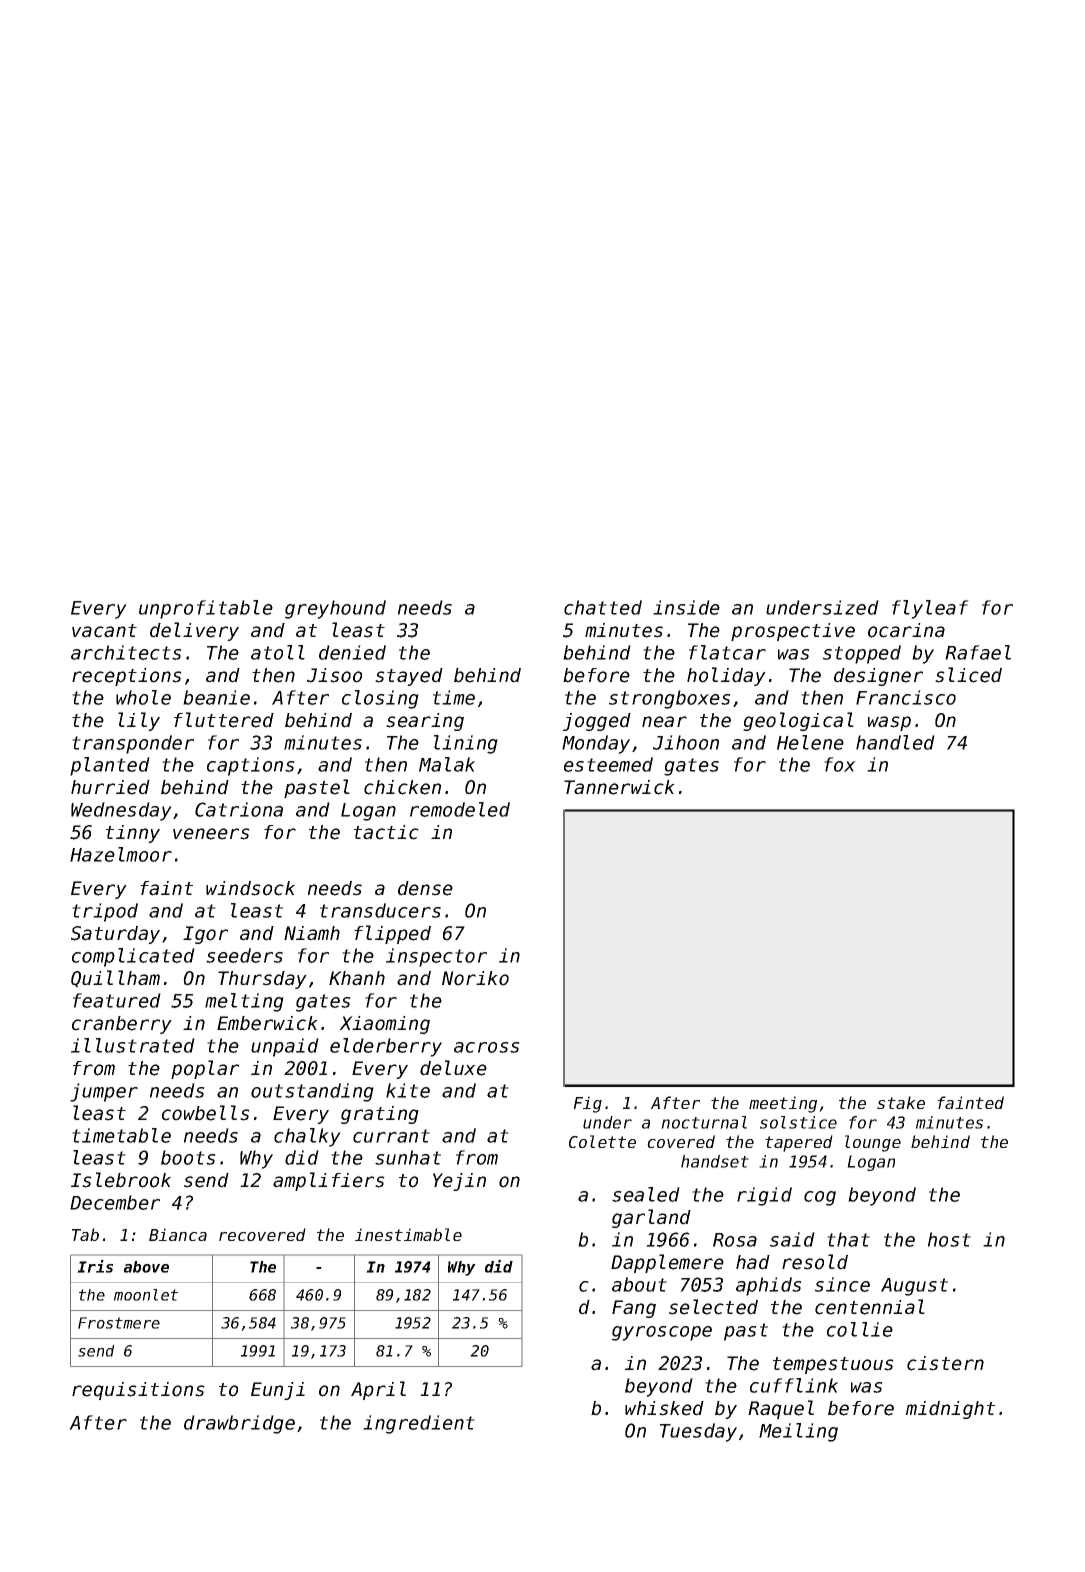 The width and height of the screenshot is (1085, 1572). Describe the element at coordinates (901, 1102) in the screenshot. I see `stake` at that location.
